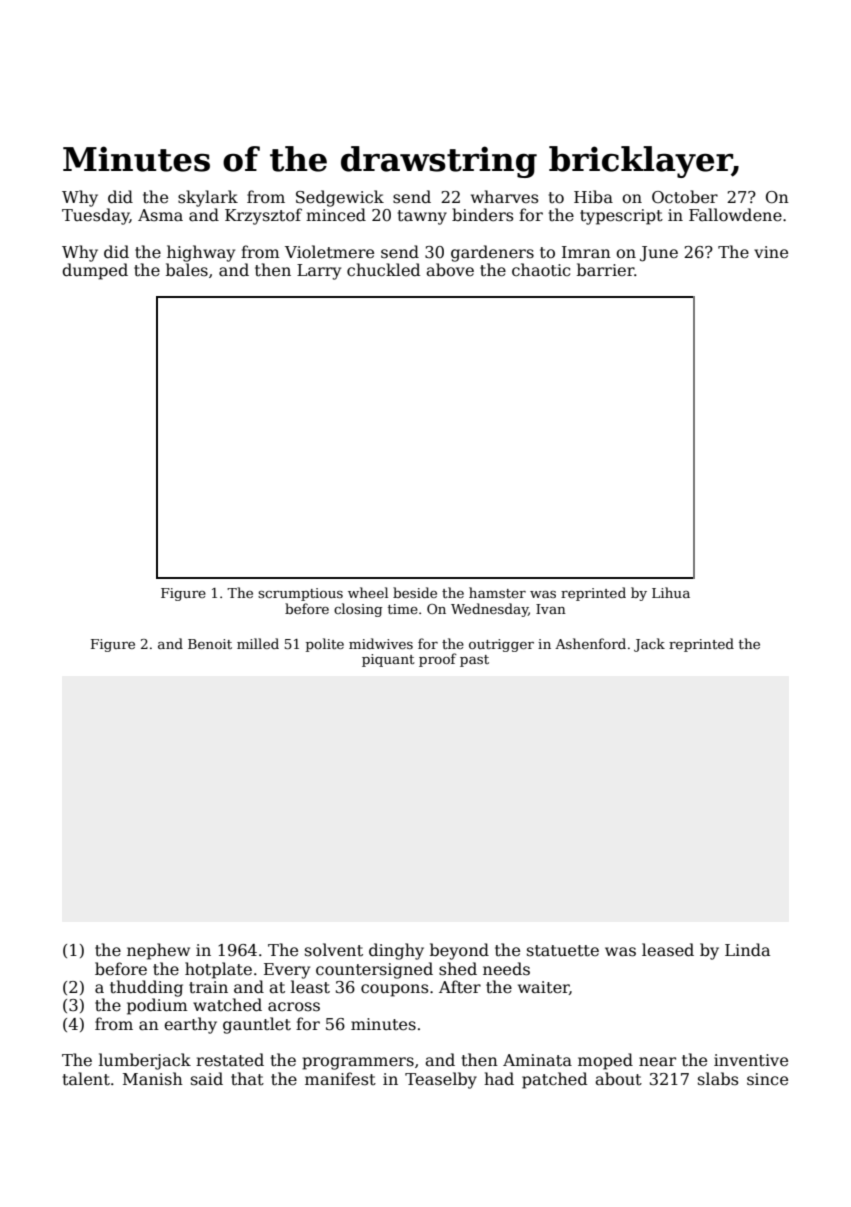 The width and height of the screenshot is (851, 1207). What do you see at coordinates (210, 644) in the screenshot?
I see `Benoit` at bounding box center [210, 644].
